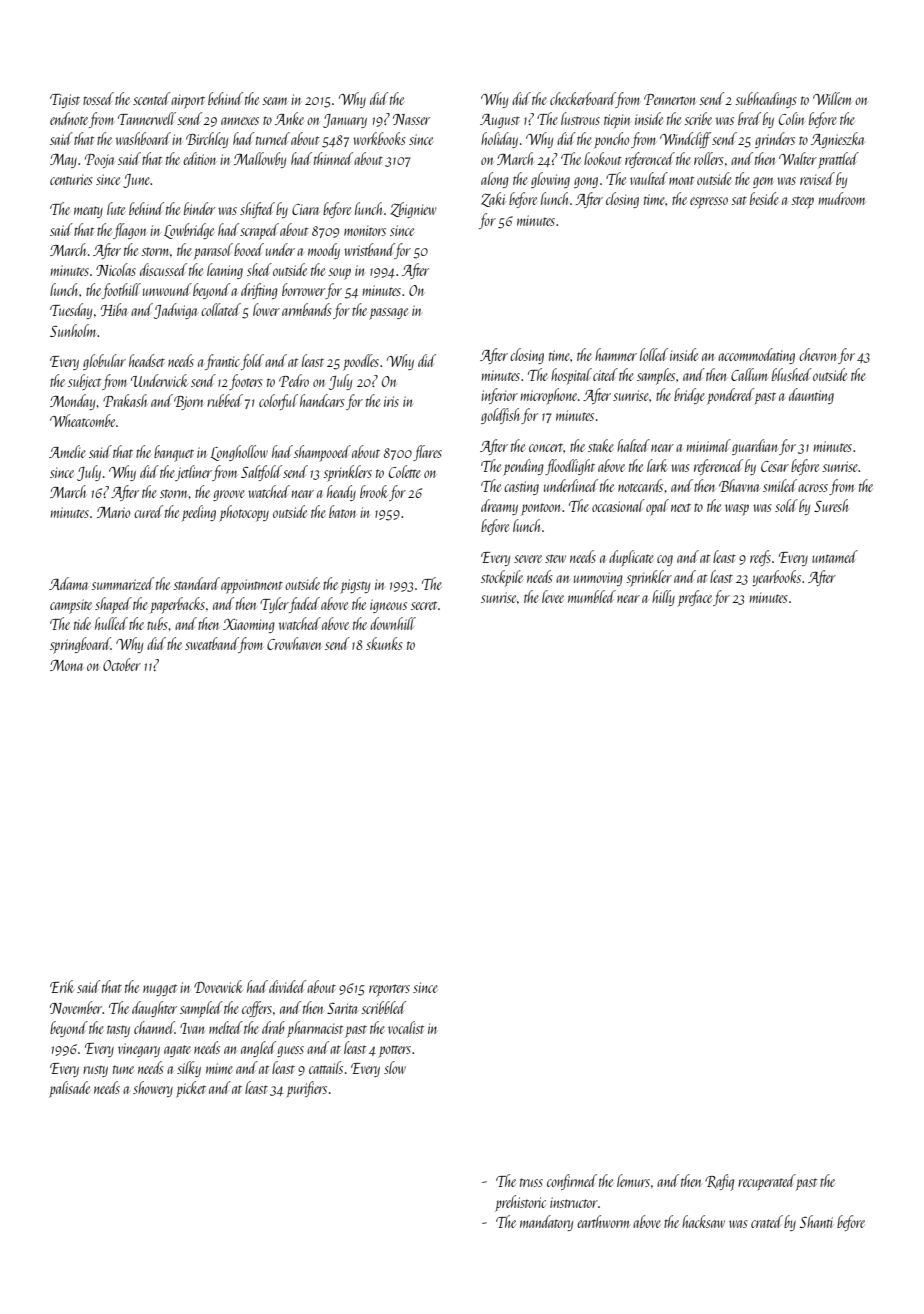  What do you see at coordinates (520, 1203) in the image?
I see `prehistoric` at bounding box center [520, 1203].
